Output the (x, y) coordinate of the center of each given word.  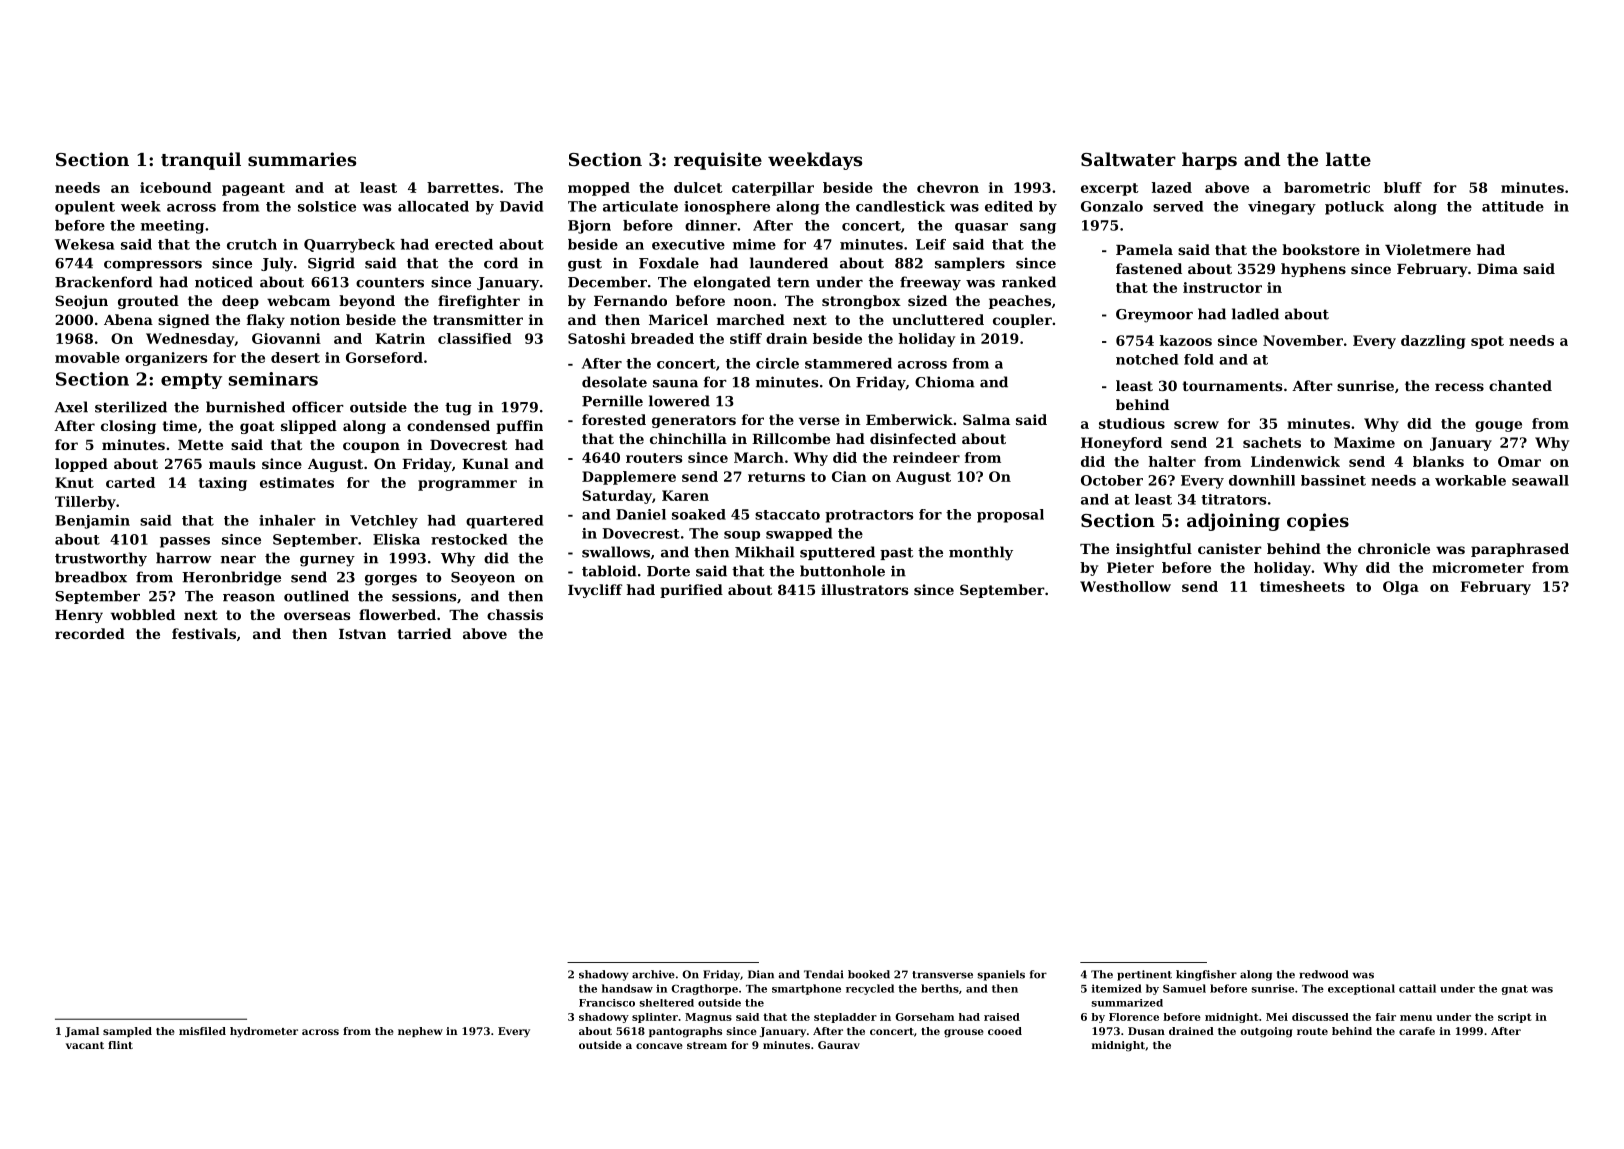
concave (659, 1046)
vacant (85, 1045)
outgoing (1266, 1032)
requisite (718, 161)
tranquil (201, 161)
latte (1348, 159)
